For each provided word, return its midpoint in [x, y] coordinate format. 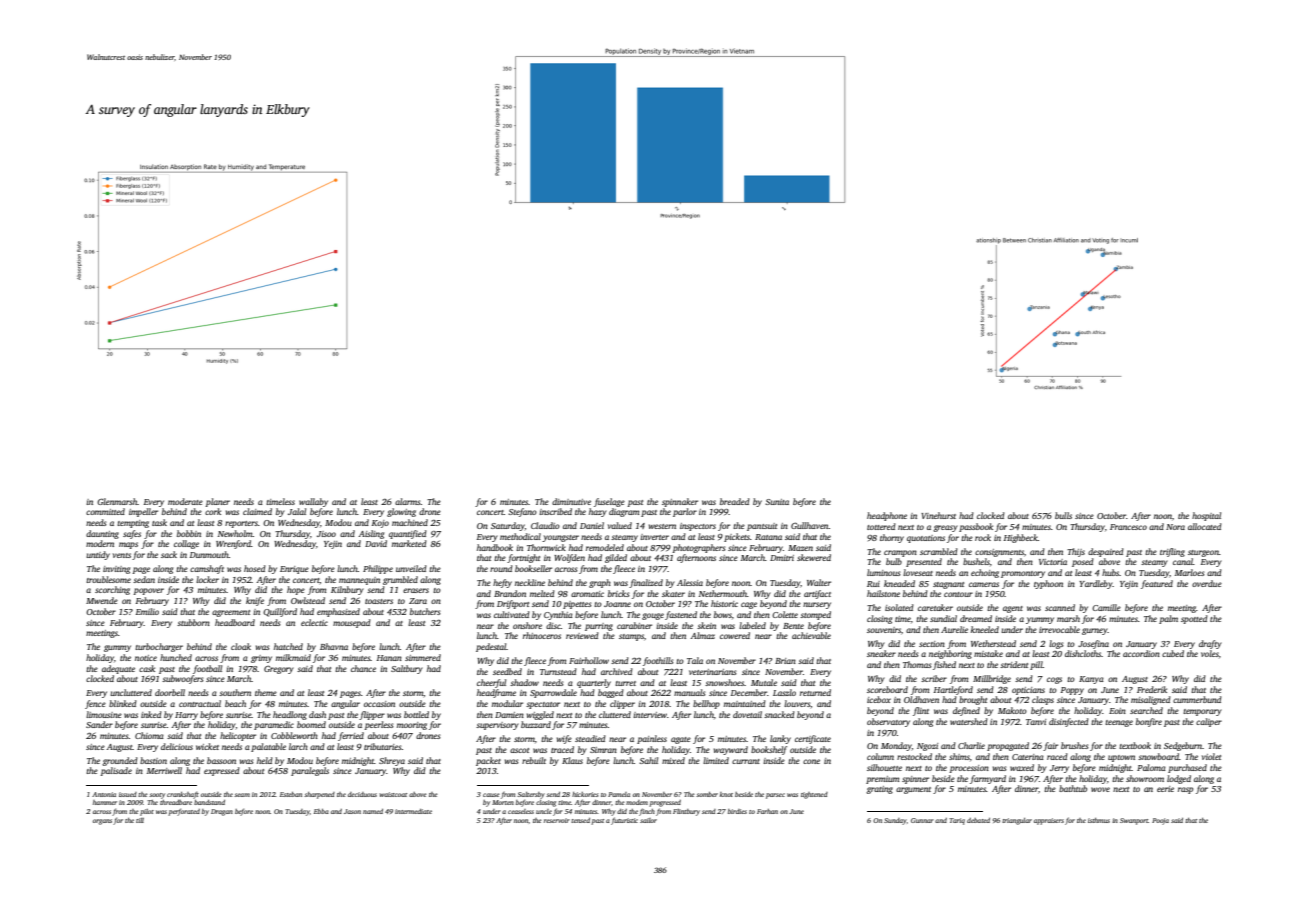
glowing [401, 512]
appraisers [1049, 821]
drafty [1210, 644]
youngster [560, 538]
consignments [999, 553]
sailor [648, 820]
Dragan [222, 812]
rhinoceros [542, 635]
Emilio [147, 611]
